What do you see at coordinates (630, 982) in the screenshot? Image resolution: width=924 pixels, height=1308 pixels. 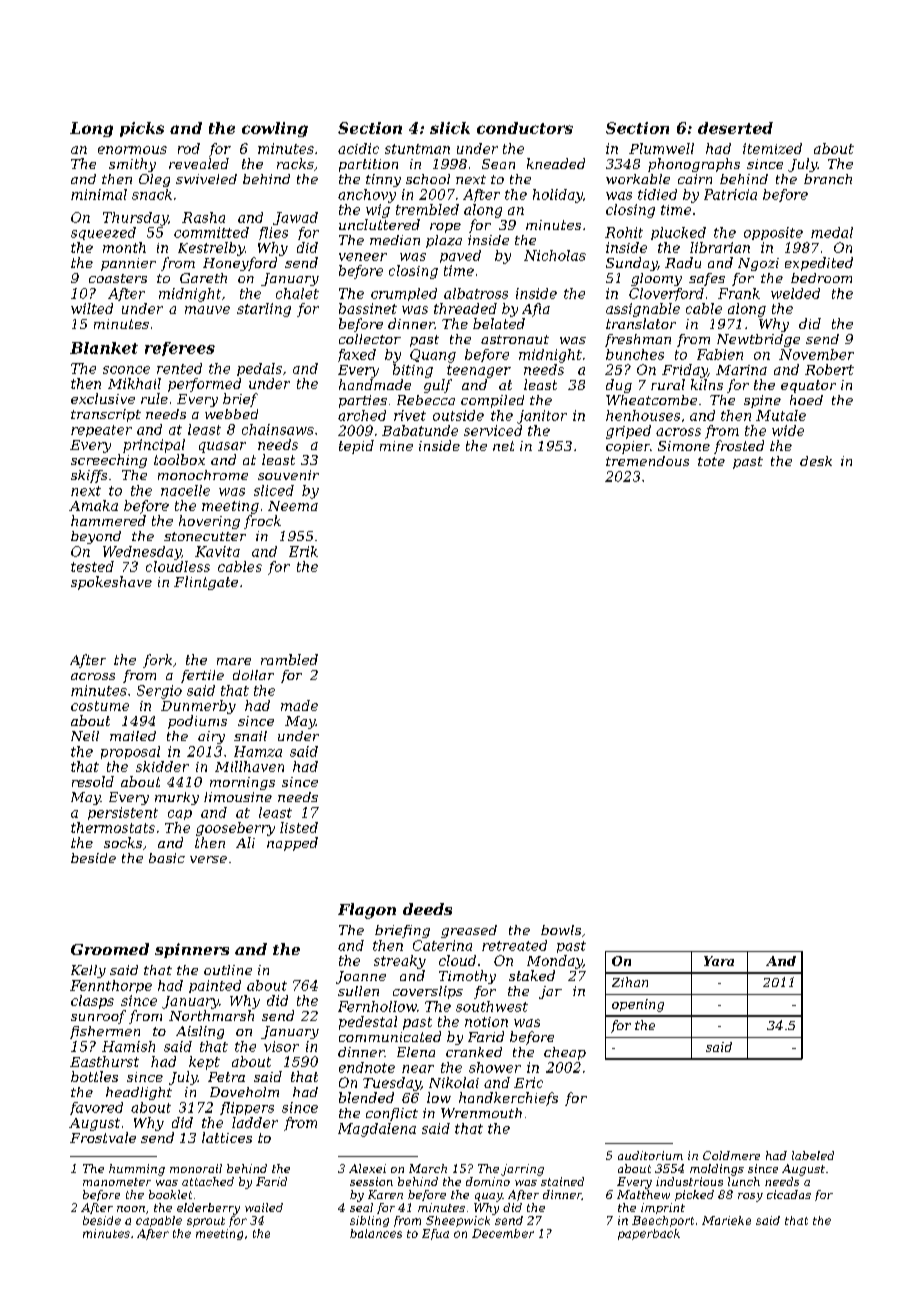 I see `Zihan` at bounding box center [630, 982].
